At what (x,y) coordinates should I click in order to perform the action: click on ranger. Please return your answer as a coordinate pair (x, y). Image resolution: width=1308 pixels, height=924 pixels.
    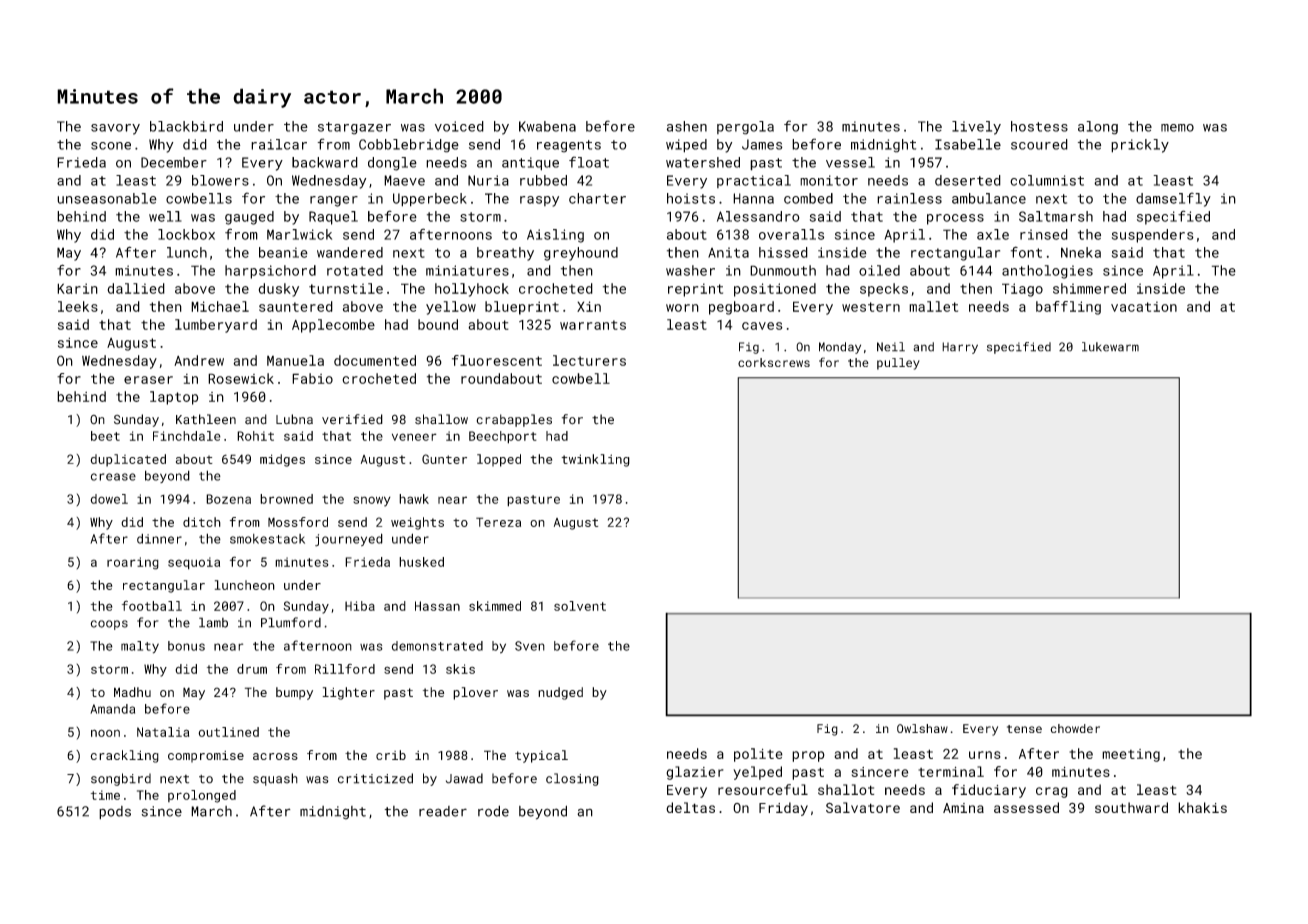
    Looking at the image, I should click on (334, 201).
